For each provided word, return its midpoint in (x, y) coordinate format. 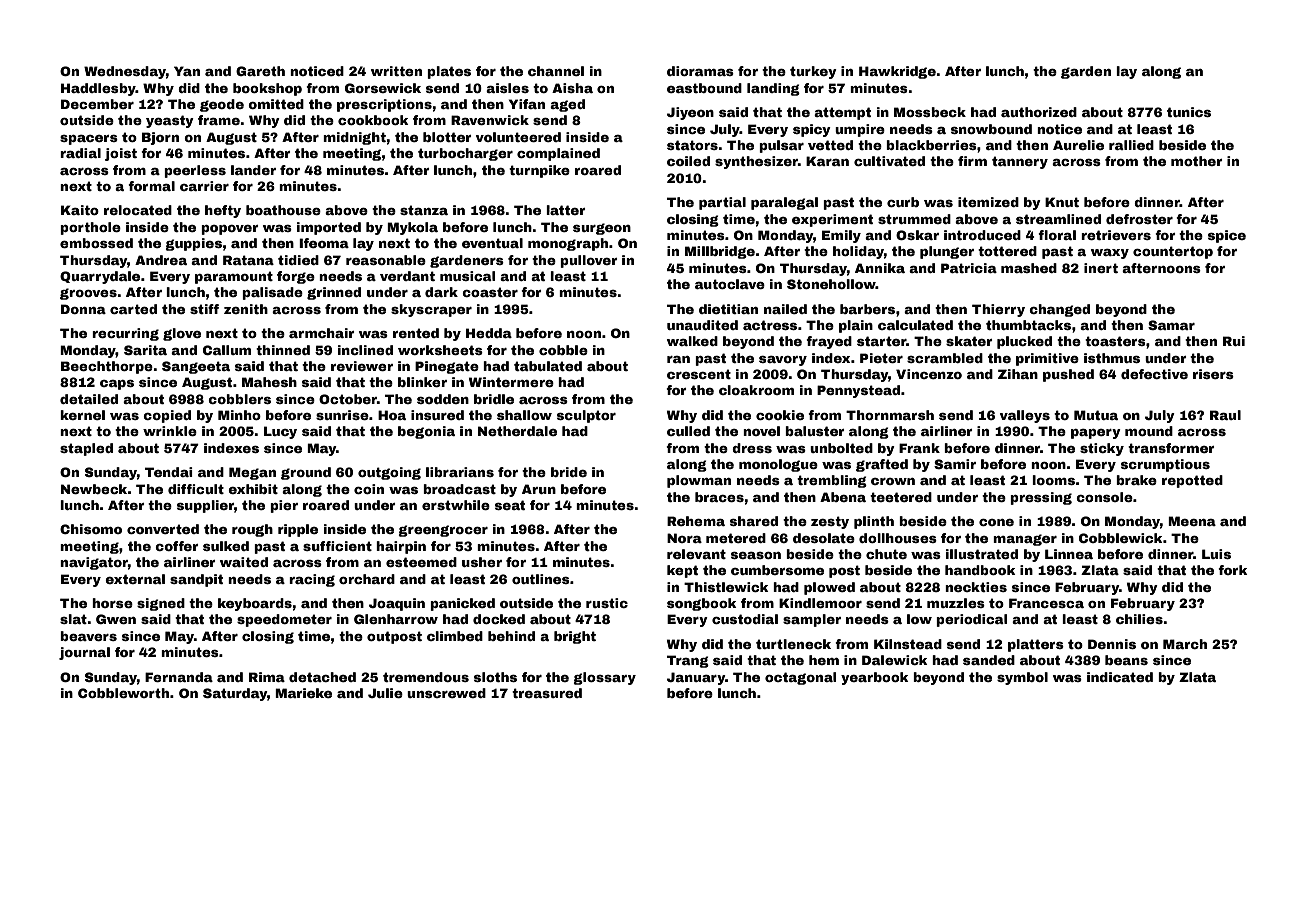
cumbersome (777, 570)
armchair (321, 333)
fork (1232, 570)
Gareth (260, 71)
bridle (494, 399)
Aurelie (1078, 145)
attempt (842, 113)
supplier (205, 506)
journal (84, 653)
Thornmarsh (890, 415)
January (696, 678)
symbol (1022, 678)
